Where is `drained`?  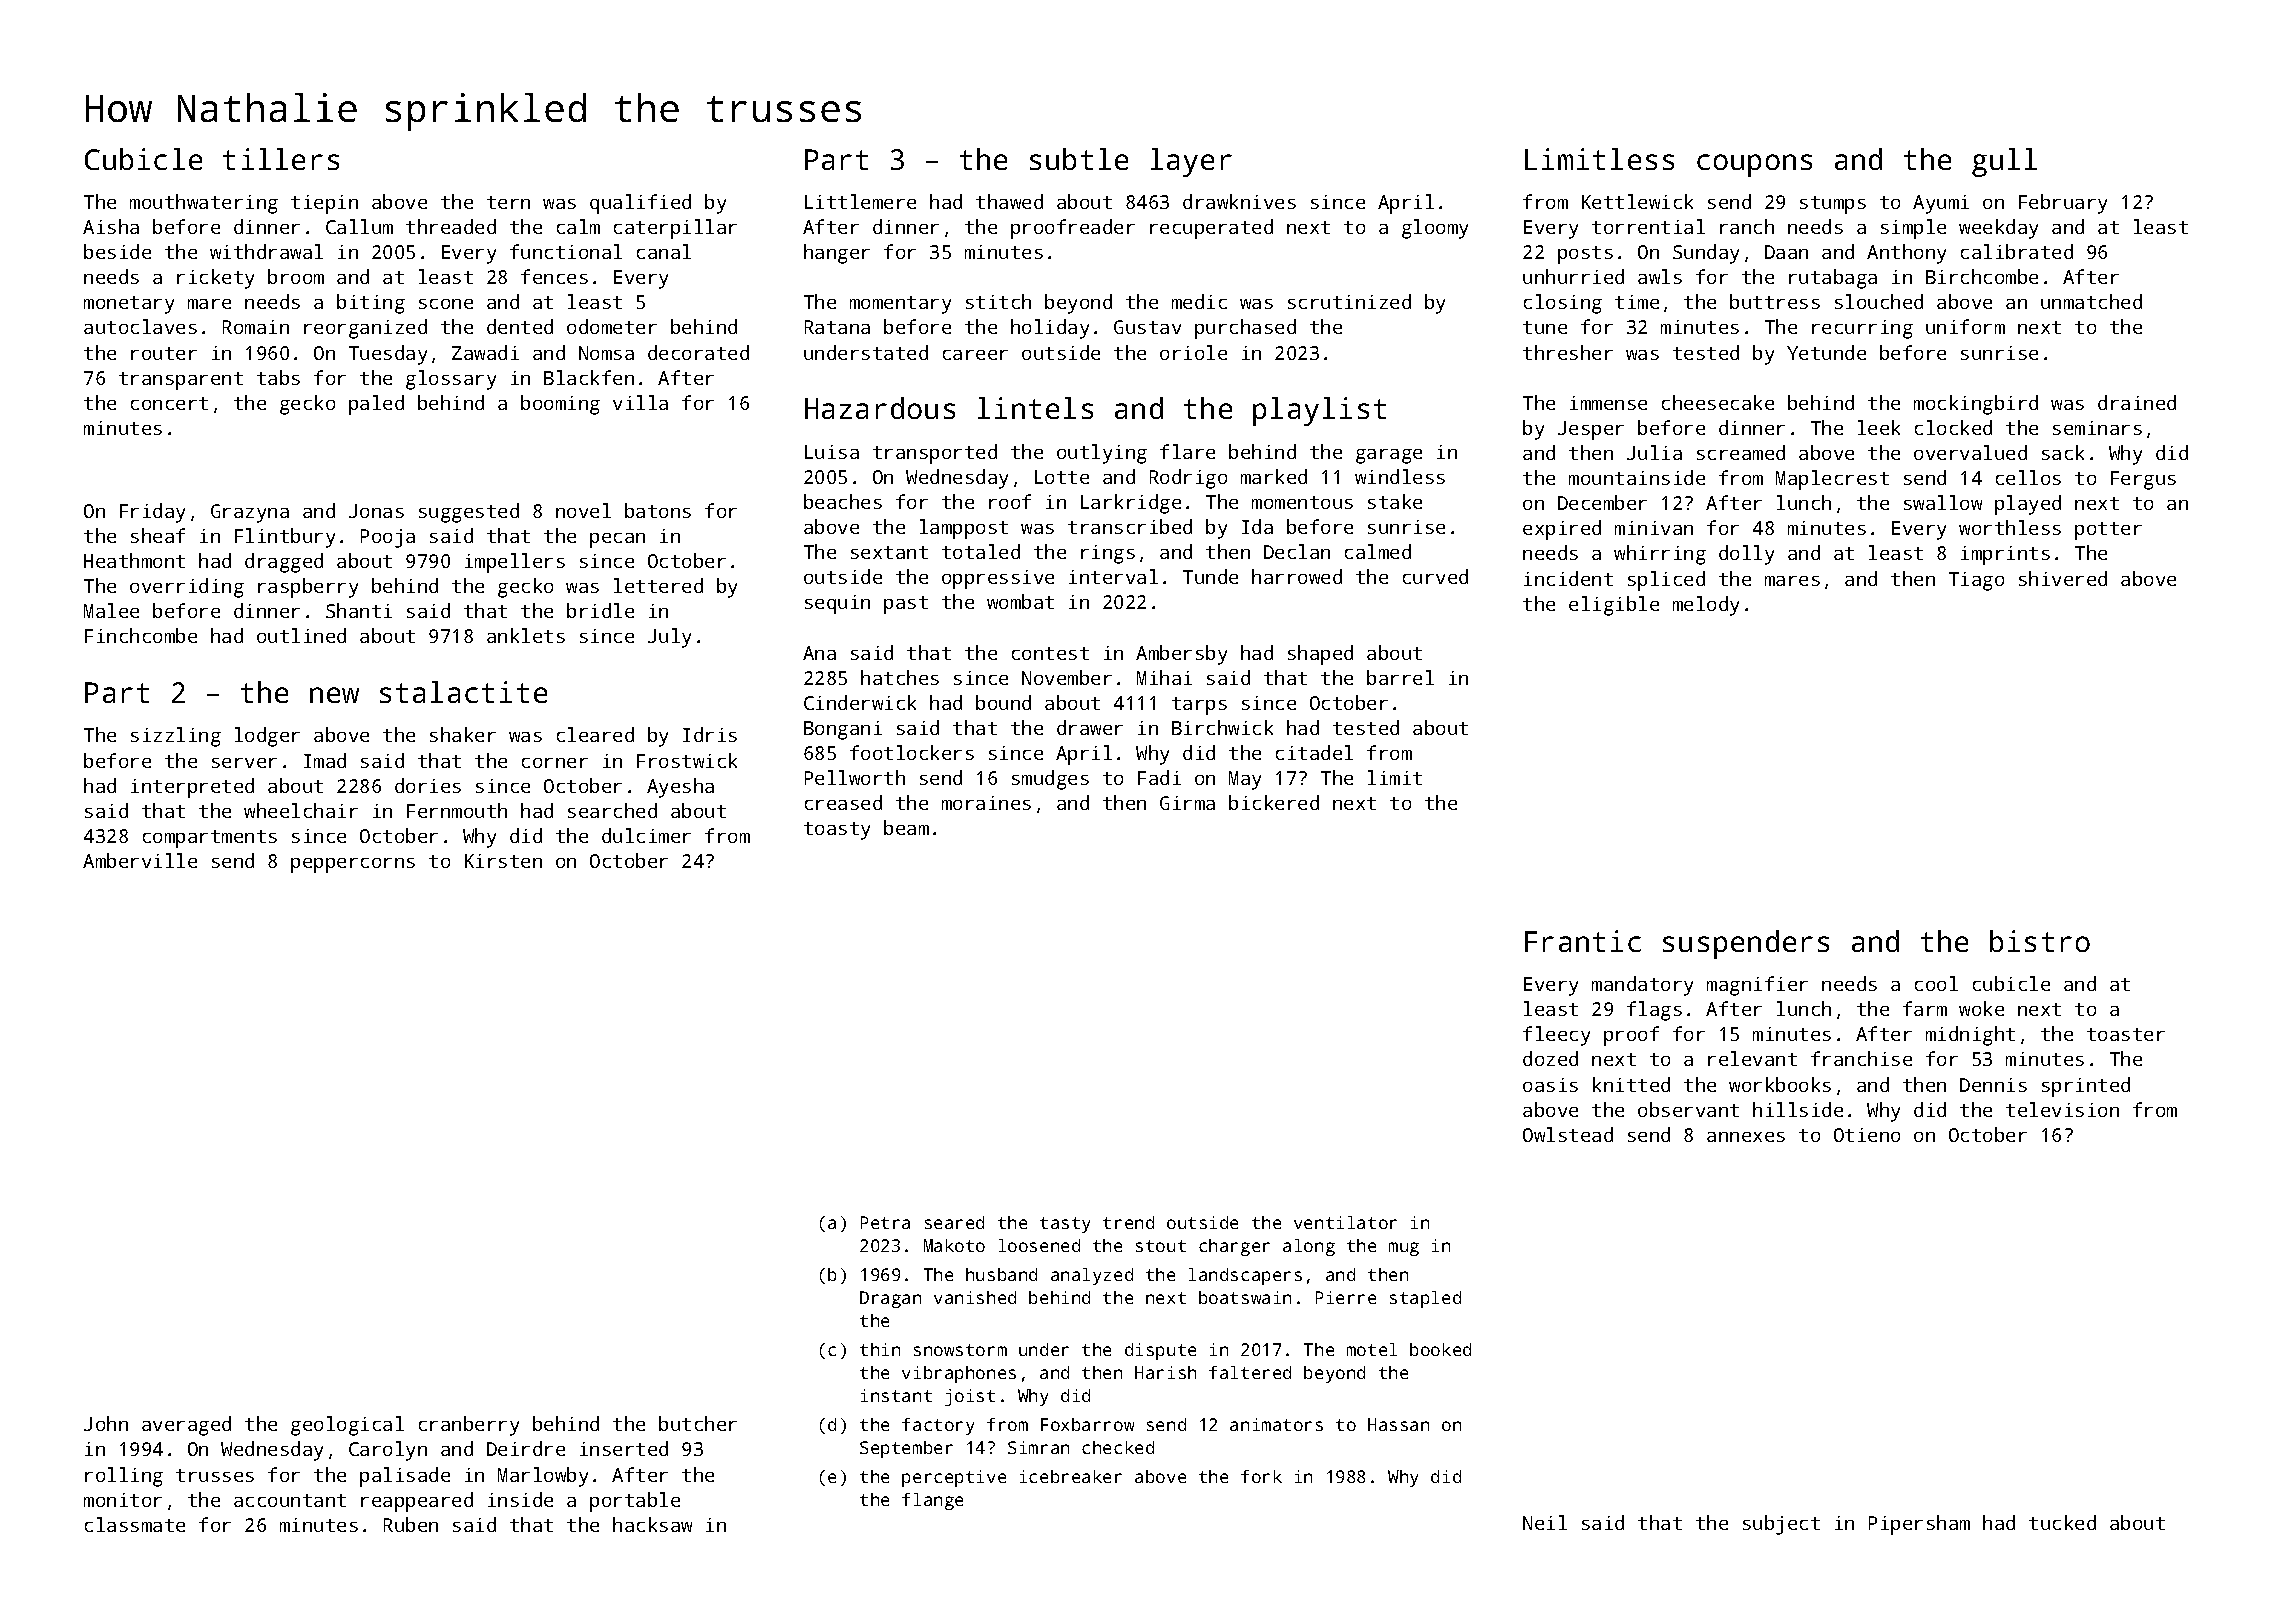 drained is located at coordinates (2137, 402).
